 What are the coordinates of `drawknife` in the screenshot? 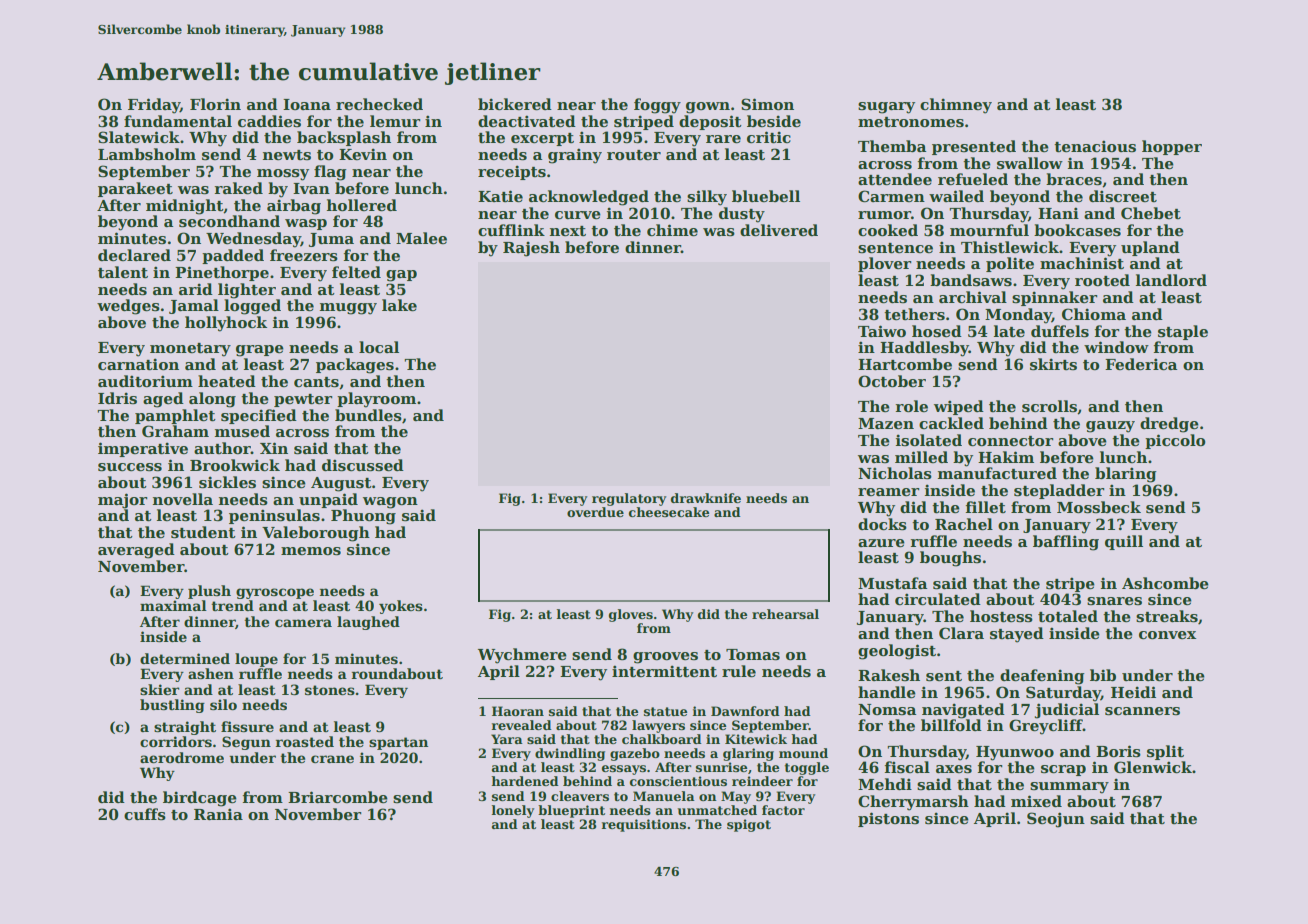 It's located at (706, 498).
